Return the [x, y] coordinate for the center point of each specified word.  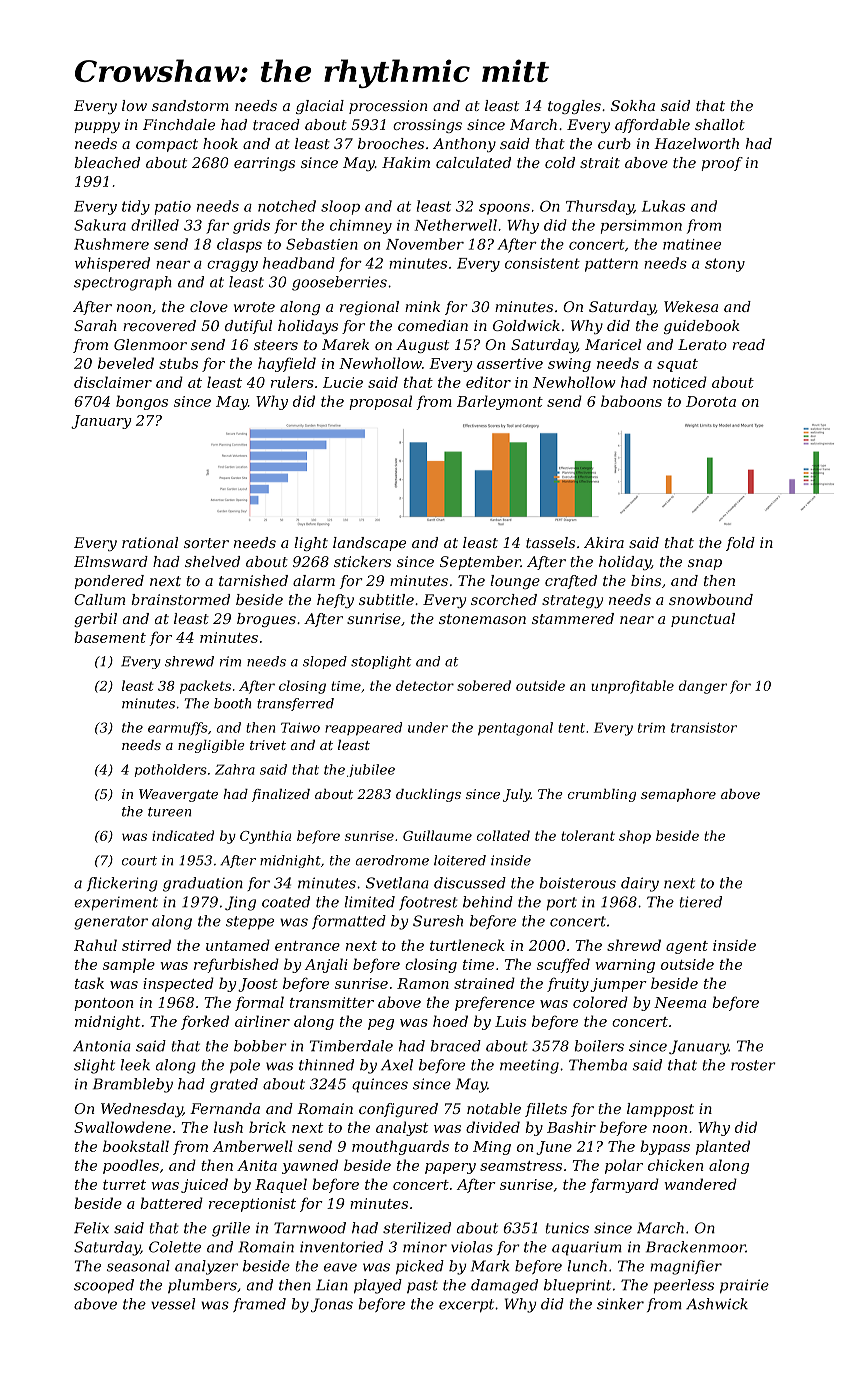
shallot [720, 124]
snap [705, 564]
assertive [510, 363]
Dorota [711, 401]
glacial [320, 107]
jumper [619, 985]
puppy [97, 127]
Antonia [102, 1046]
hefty [335, 601]
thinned [326, 1065]
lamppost [660, 1110]
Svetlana [397, 883]
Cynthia [265, 837]
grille [231, 1229]
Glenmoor [150, 344]
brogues [266, 620]
